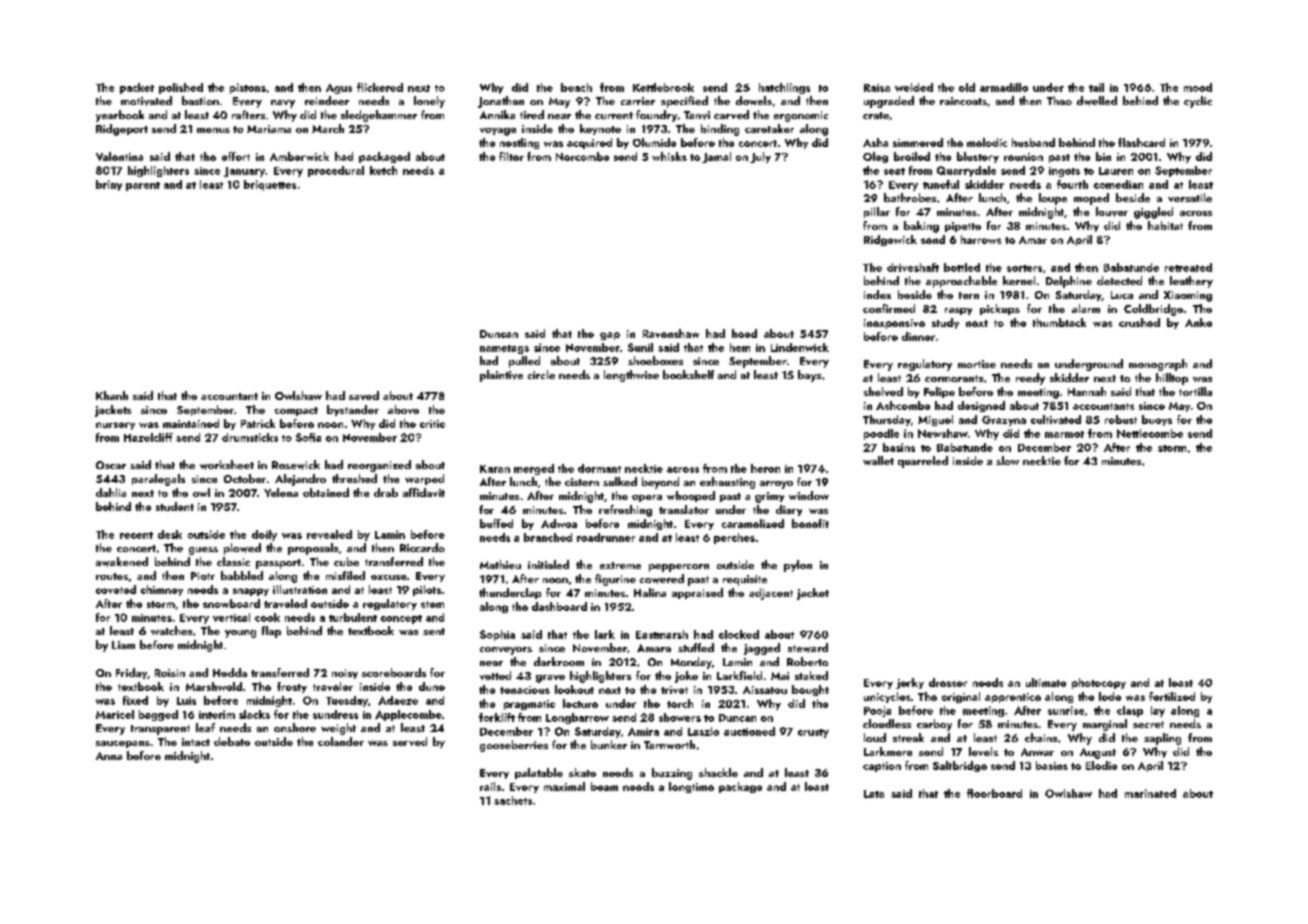  Describe the element at coordinates (120, 116) in the page. I see `yearbook` at that location.
